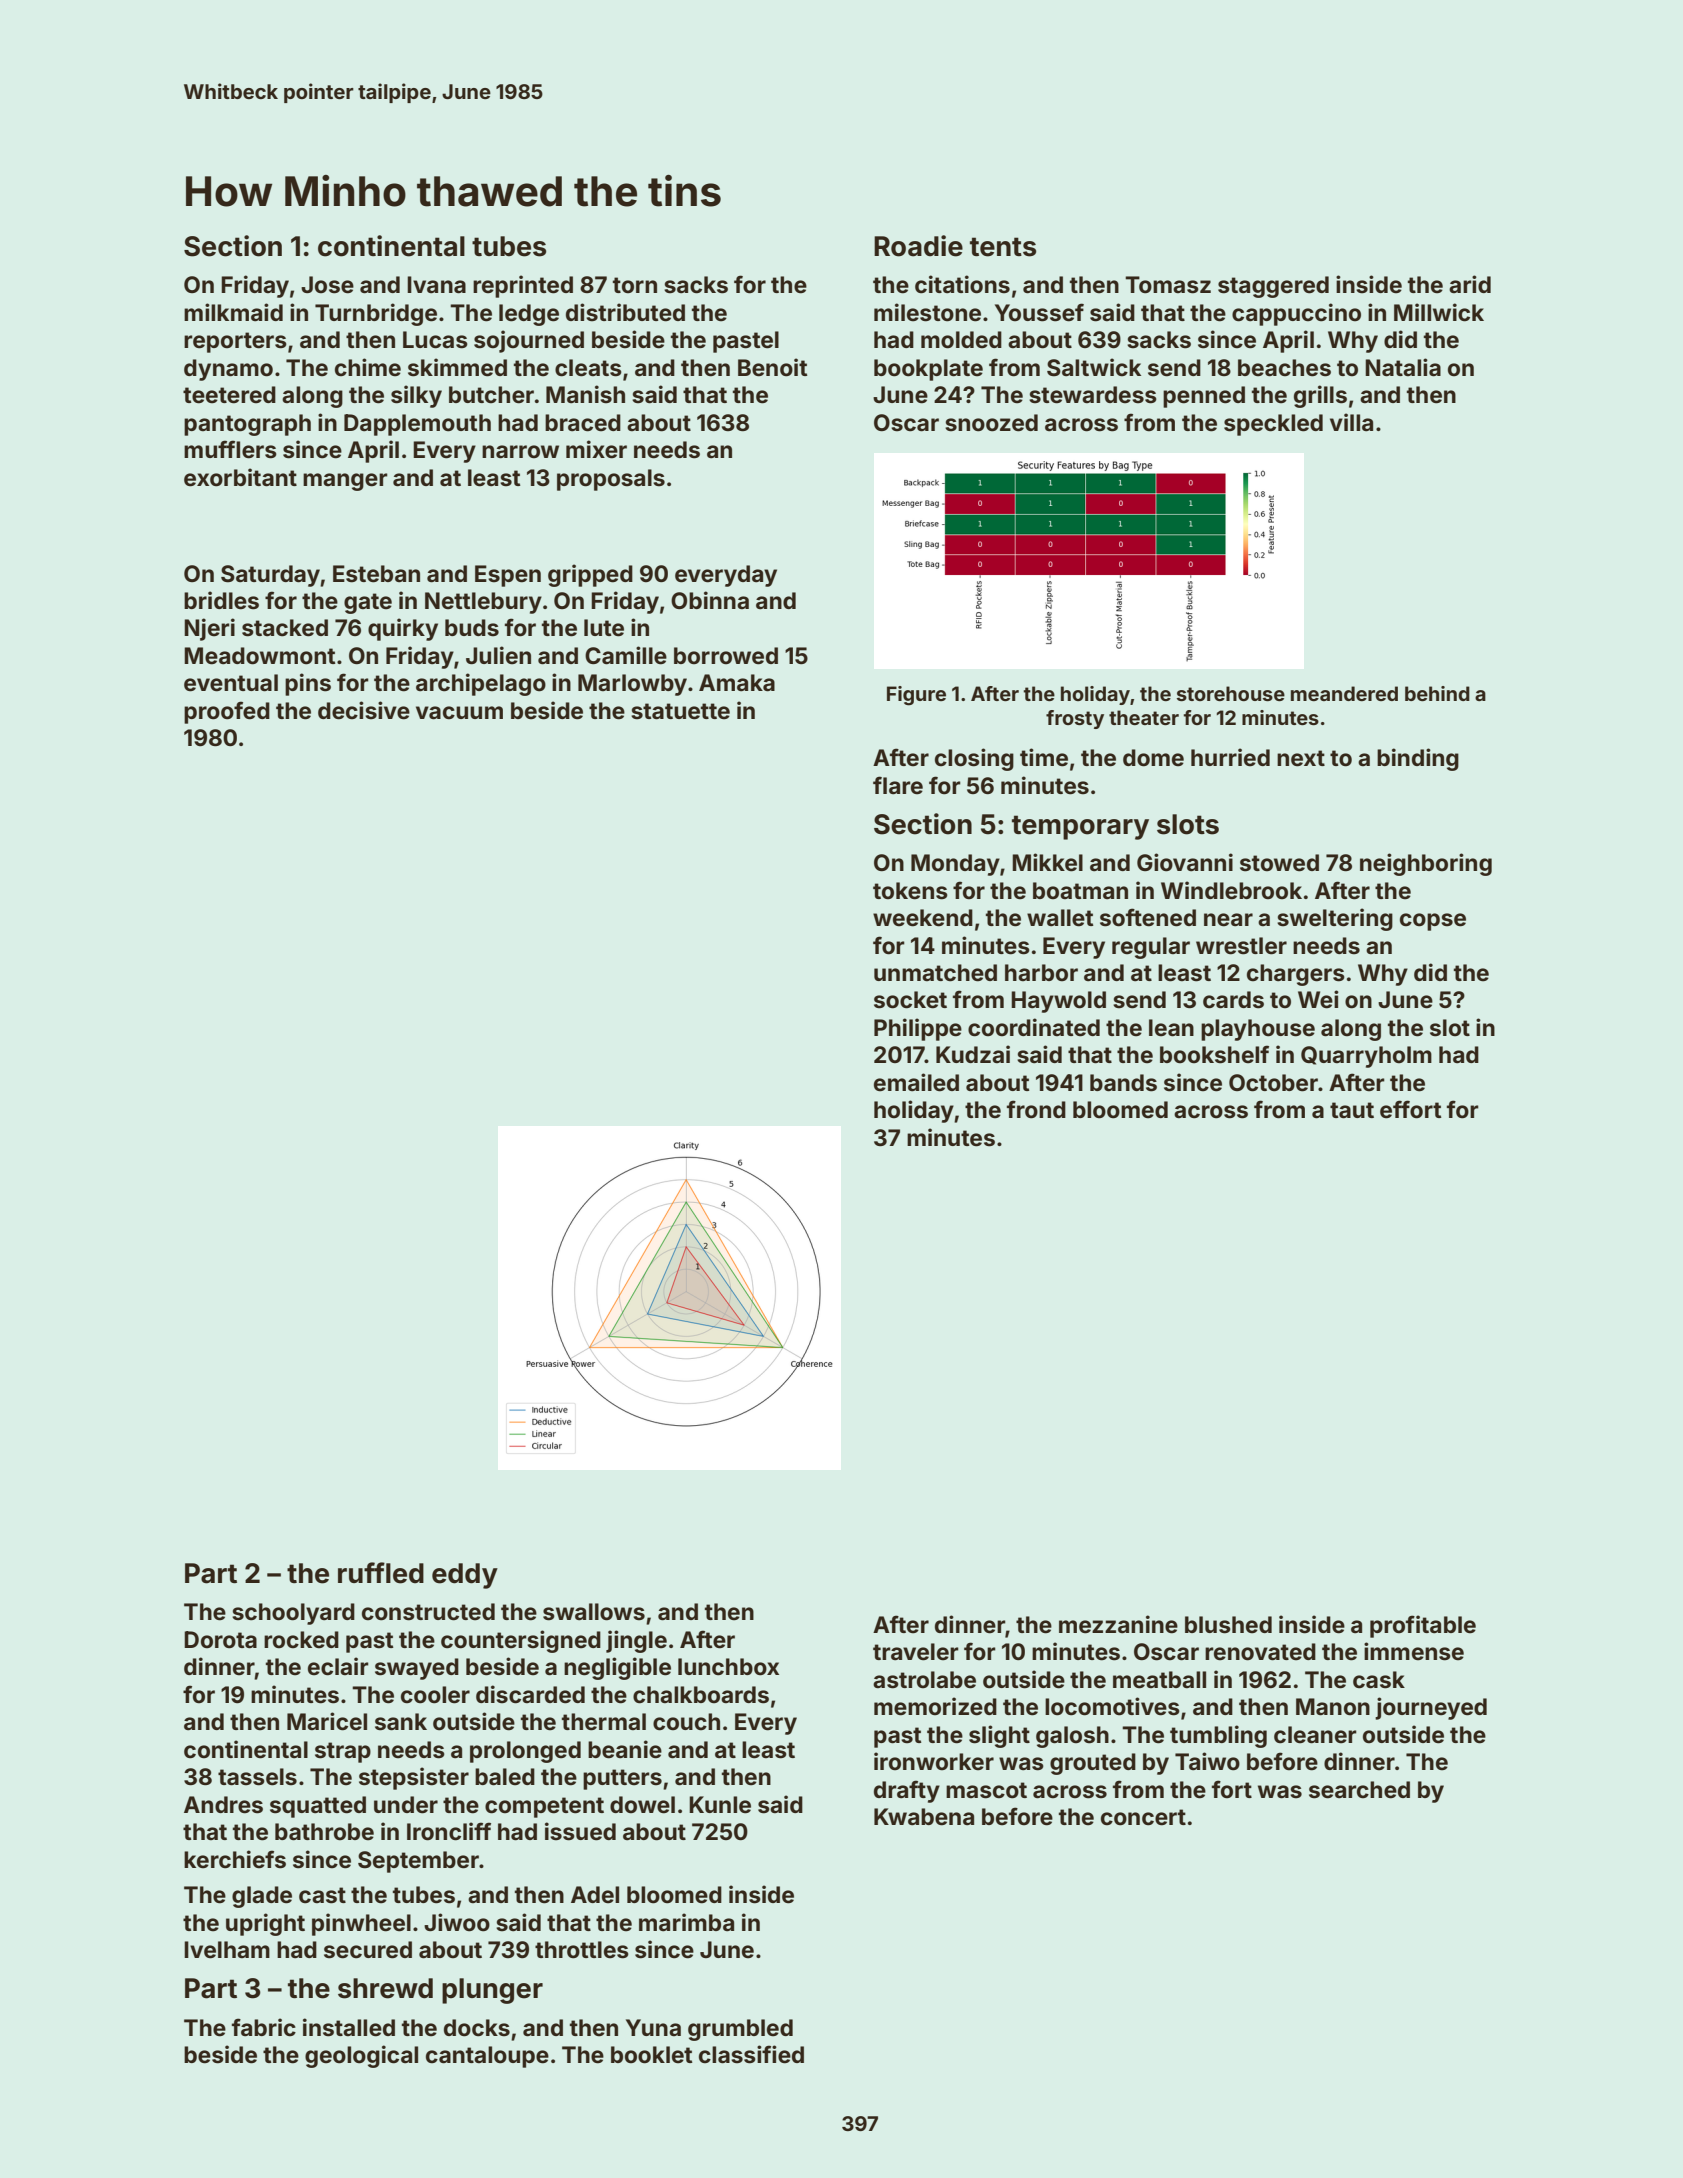  What do you see at coordinates (916, 1082) in the document?
I see `emailed` at bounding box center [916, 1082].
